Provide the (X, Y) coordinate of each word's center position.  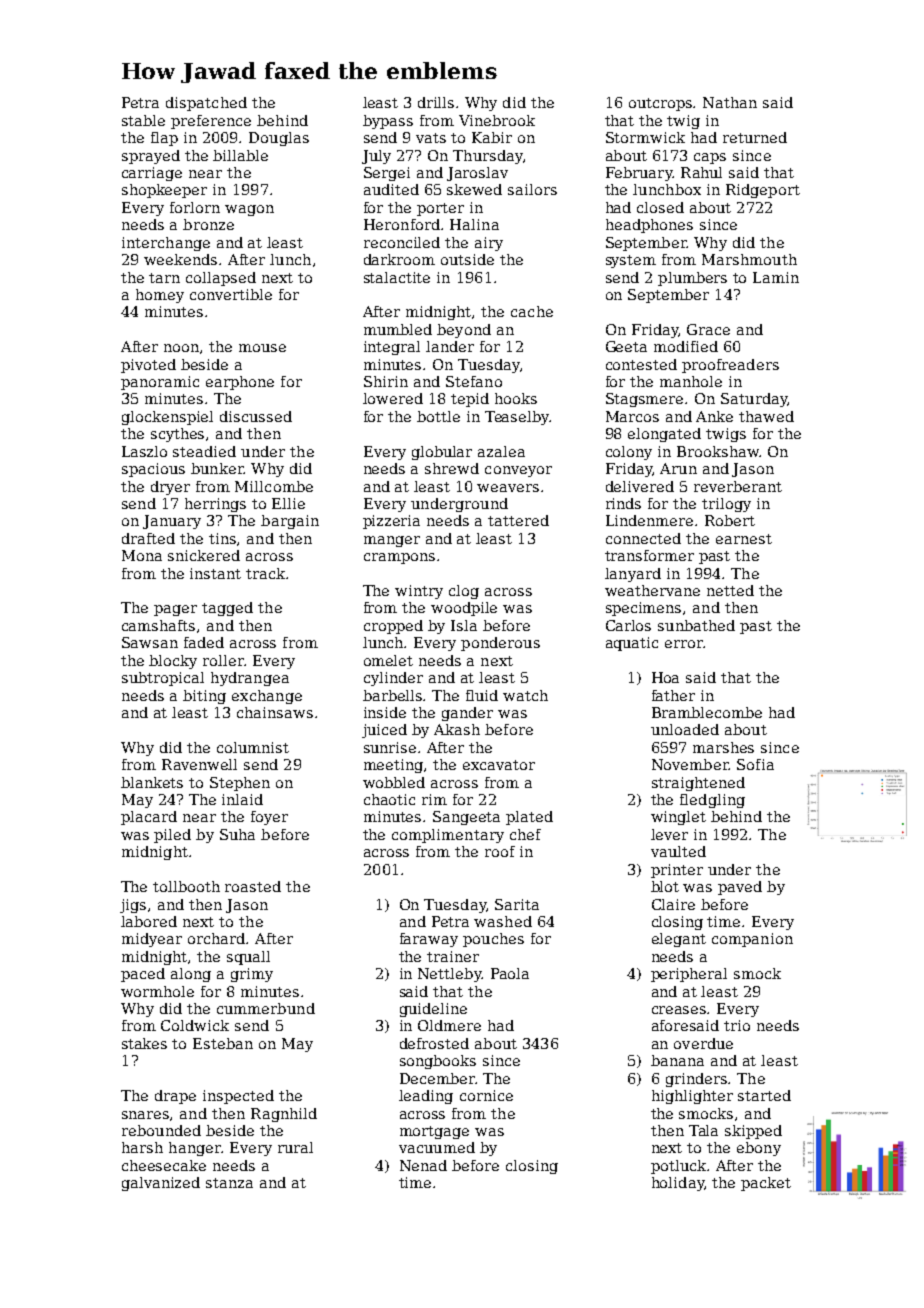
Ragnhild (284, 1115)
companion (752, 940)
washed (503, 921)
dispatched (206, 104)
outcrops (661, 104)
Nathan (730, 102)
